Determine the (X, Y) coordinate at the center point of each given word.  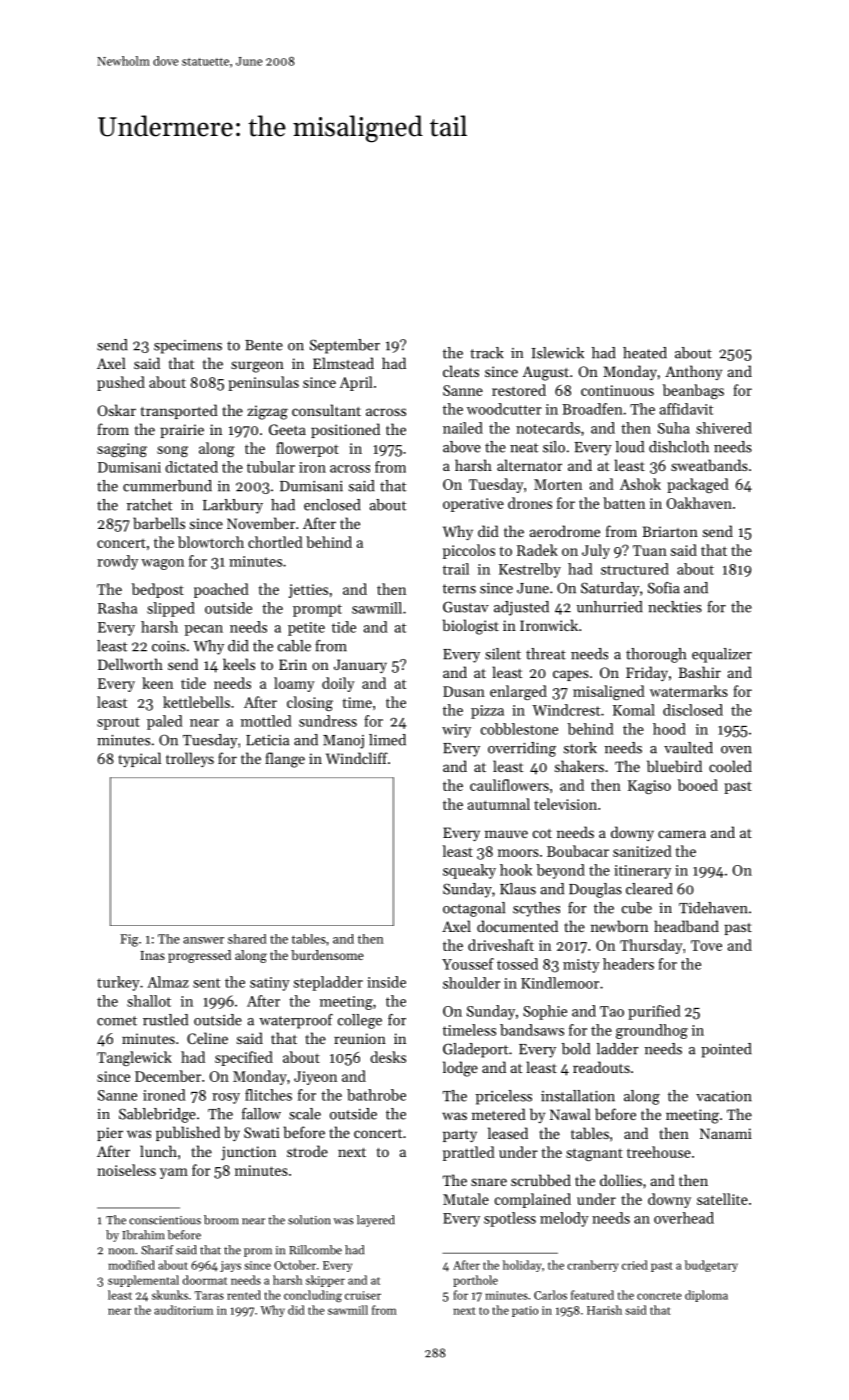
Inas (152, 955)
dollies (621, 1180)
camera (682, 834)
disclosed (693, 710)
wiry (456, 731)
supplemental (143, 1281)
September (345, 346)
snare (489, 1182)
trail (456, 569)
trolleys (190, 759)
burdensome (327, 955)
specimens (188, 347)
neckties (675, 607)
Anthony (693, 372)
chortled (275, 542)
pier (110, 1134)
